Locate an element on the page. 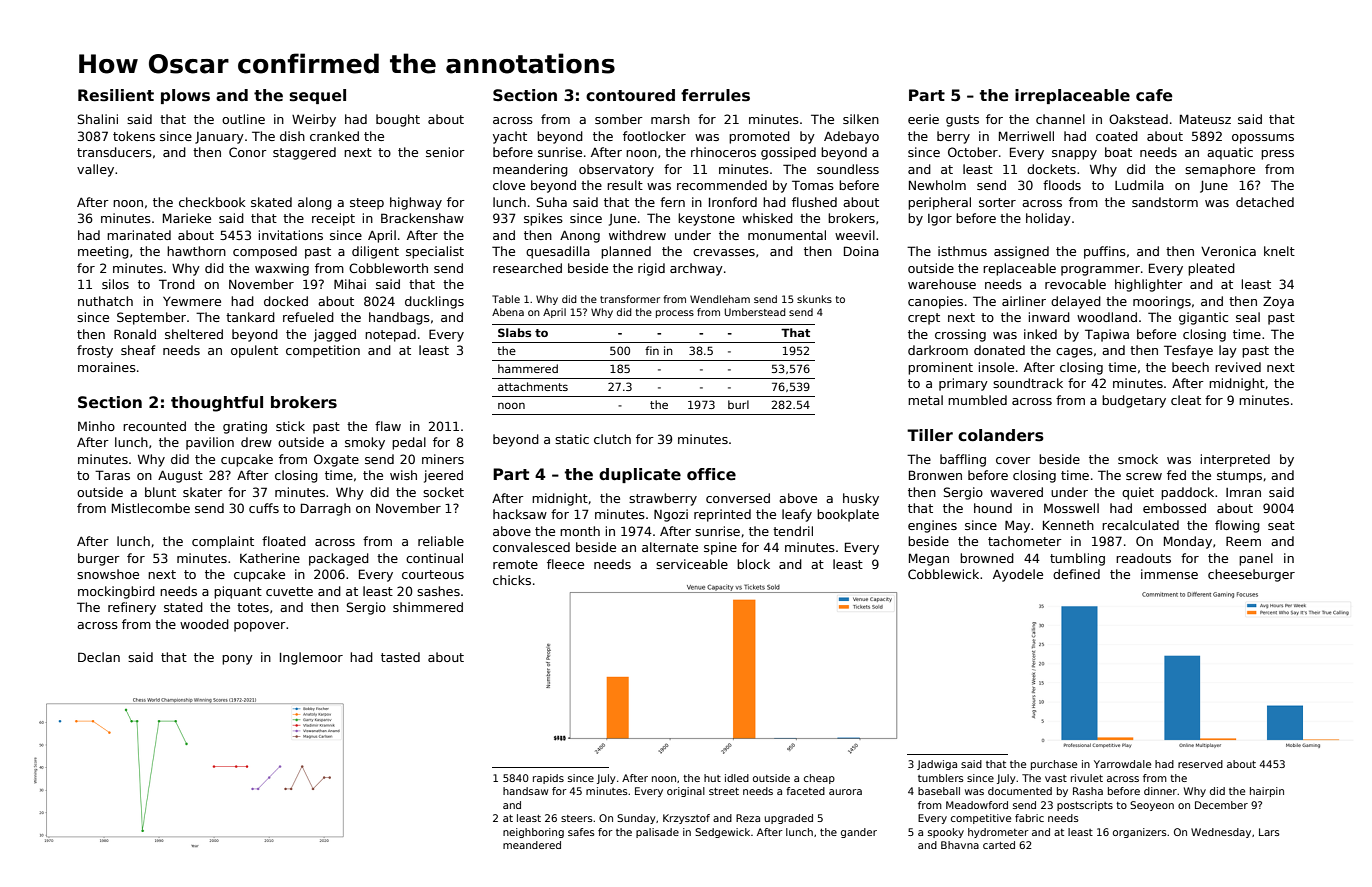 This page has width=1372, height=887. Reem is located at coordinates (1243, 541).
